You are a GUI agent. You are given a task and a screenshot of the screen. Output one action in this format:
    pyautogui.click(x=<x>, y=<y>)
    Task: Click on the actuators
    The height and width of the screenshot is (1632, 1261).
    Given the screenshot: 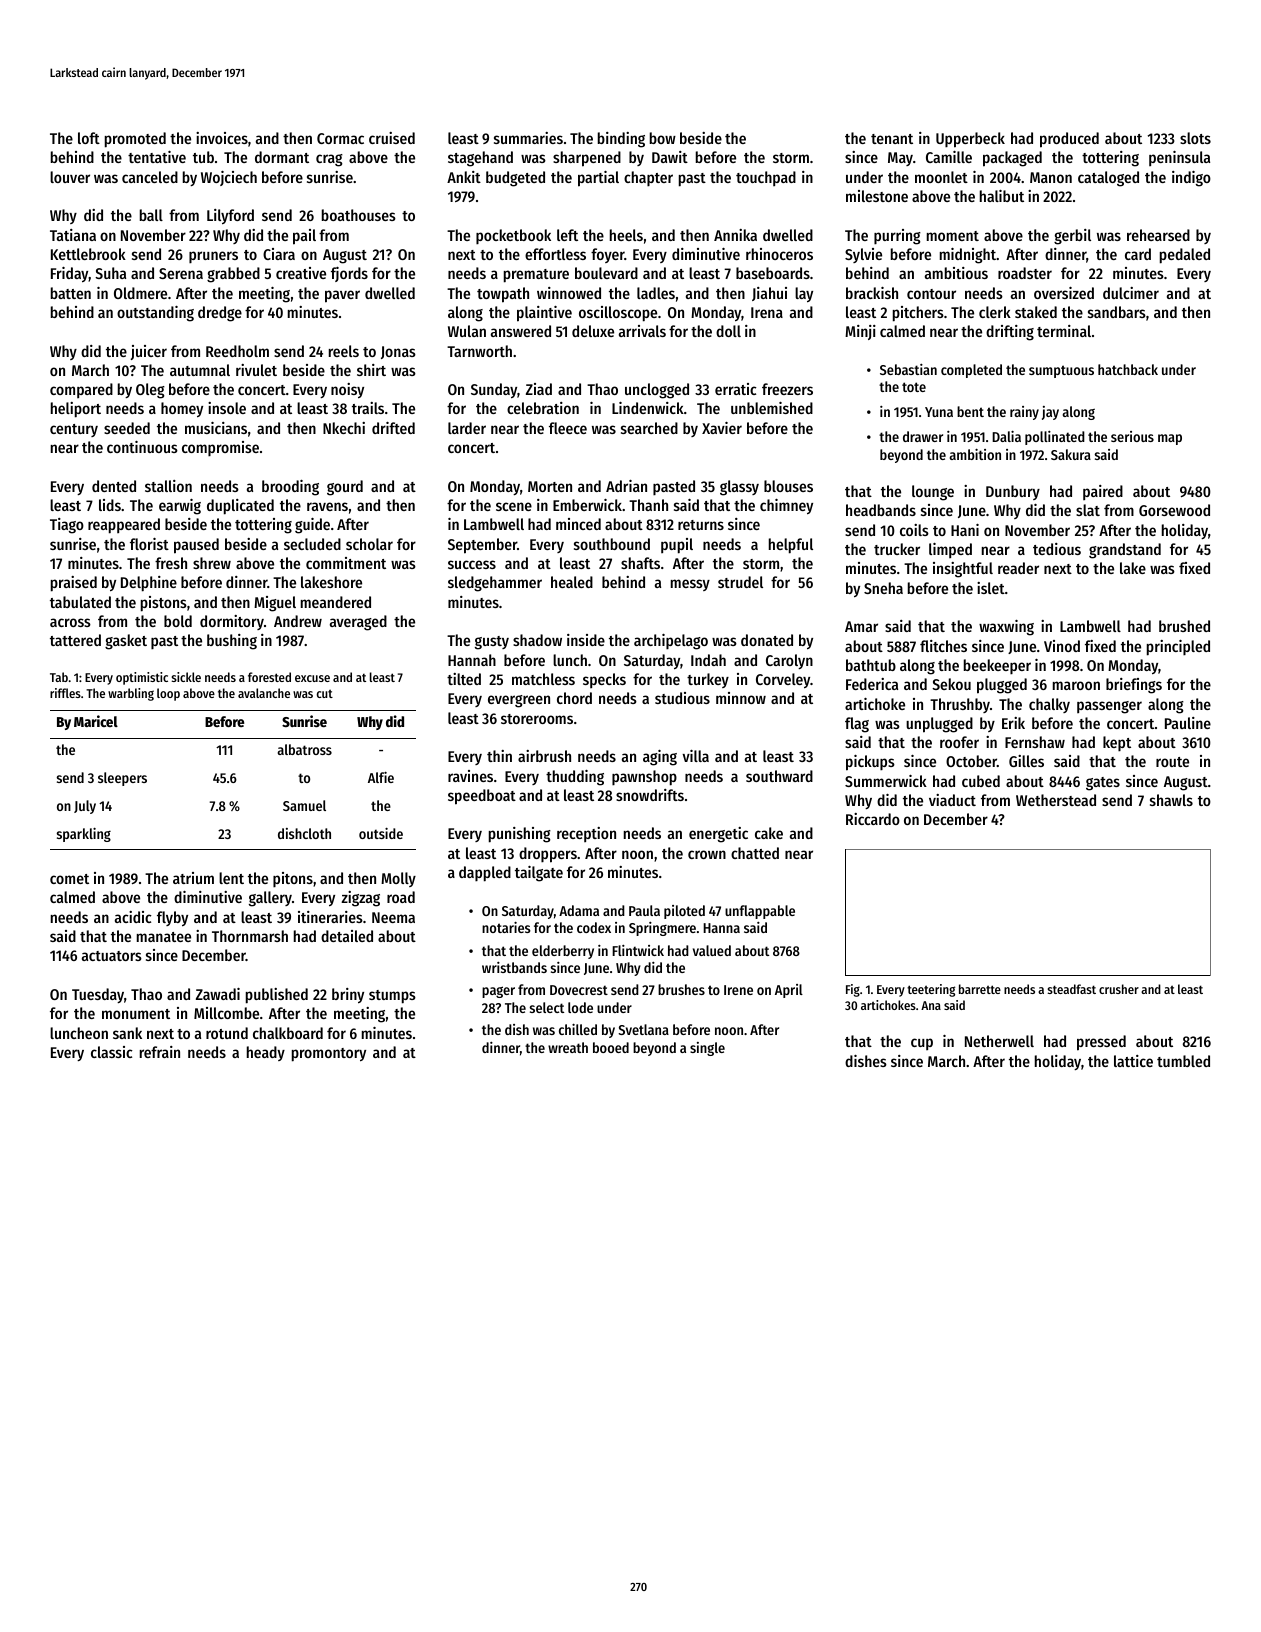 What is the action you would take?
    pyautogui.click(x=112, y=956)
